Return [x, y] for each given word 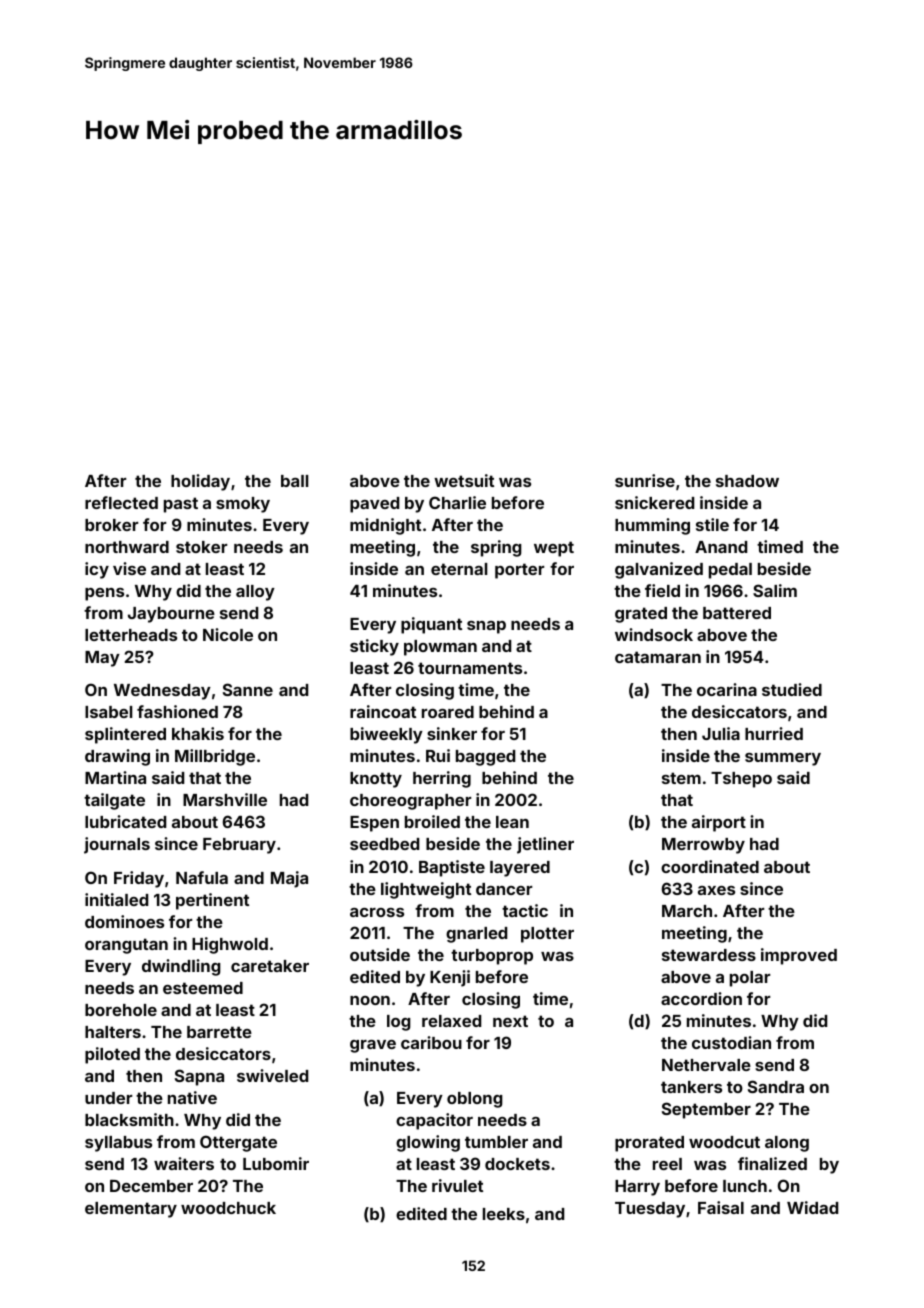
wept [554, 549]
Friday [139, 879]
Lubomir [276, 1163]
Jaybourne [171, 615]
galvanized [659, 570]
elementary [131, 1210]
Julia [721, 733]
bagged [485, 758]
